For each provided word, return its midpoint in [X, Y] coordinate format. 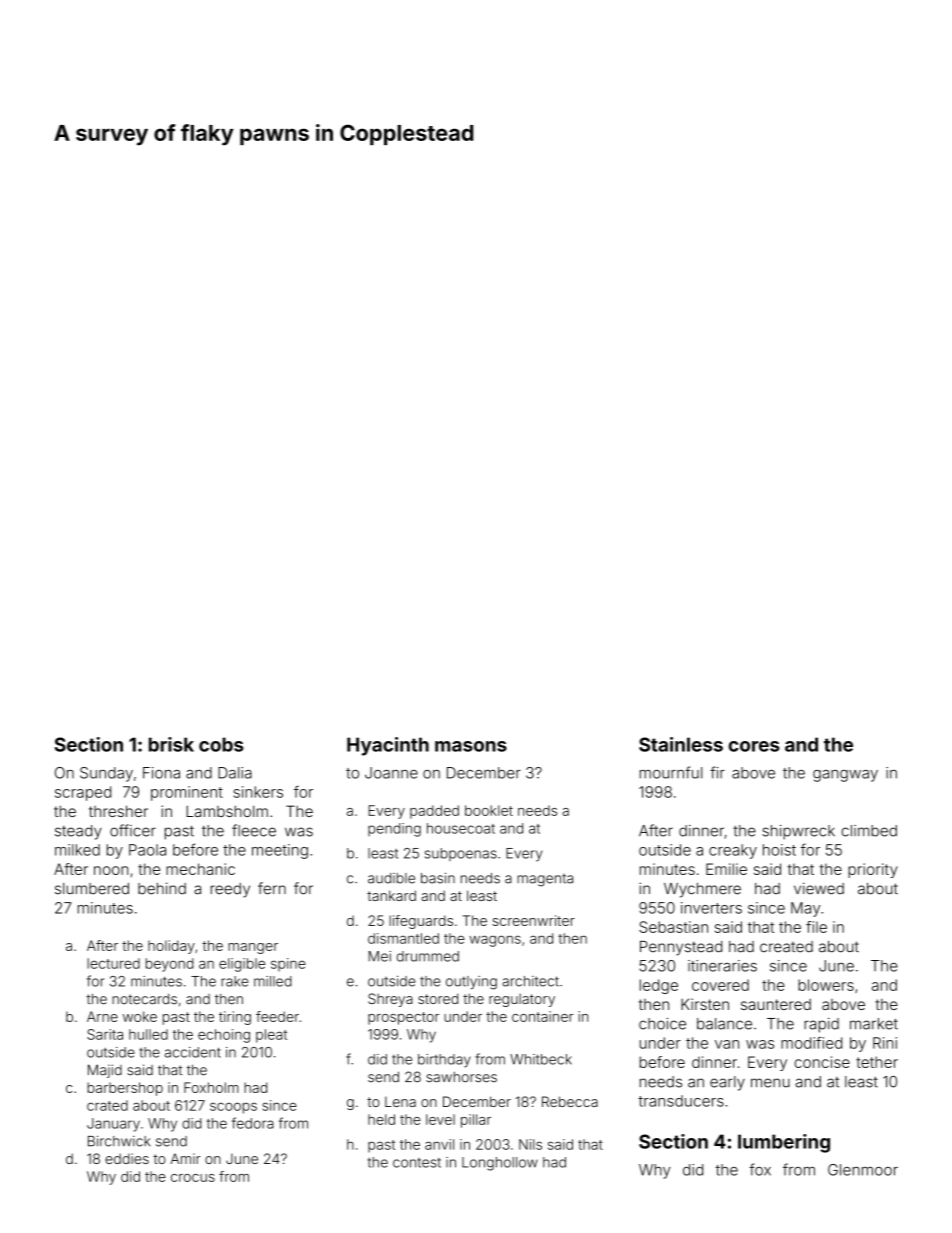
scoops [233, 1108]
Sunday [106, 774]
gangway [845, 776]
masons [471, 746]
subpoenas [461, 854]
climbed [869, 831]
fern [272, 888]
